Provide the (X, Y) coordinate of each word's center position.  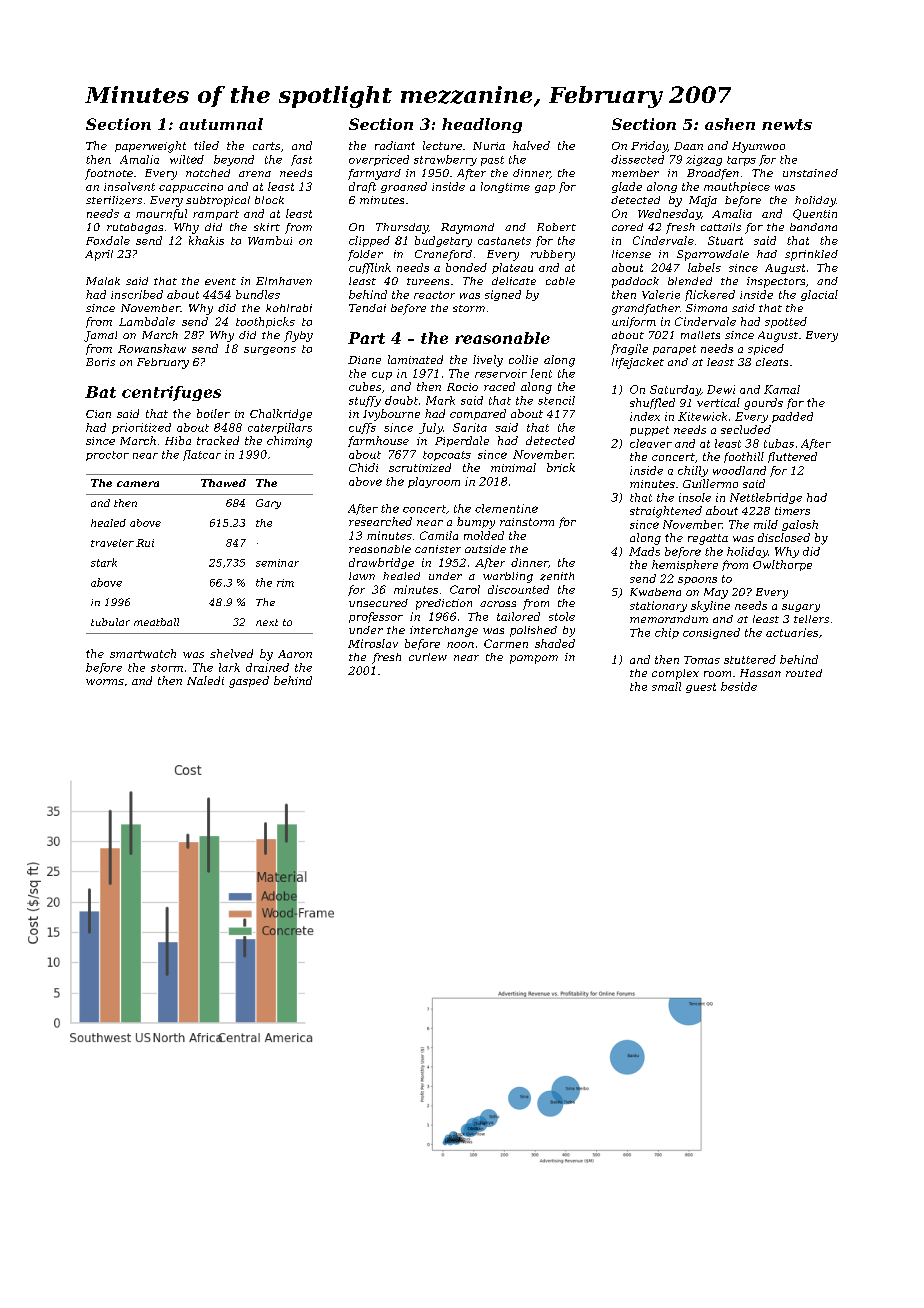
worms (105, 682)
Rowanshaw (152, 348)
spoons (697, 581)
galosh (800, 525)
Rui (145, 543)
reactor (434, 295)
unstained (810, 173)
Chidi (363, 467)
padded (792, 417)
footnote (109, 174)
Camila (439, 535)
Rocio (462, 387)
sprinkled (811, 255)
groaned (404, 187)
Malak (103, 281)
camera (138, 484)
